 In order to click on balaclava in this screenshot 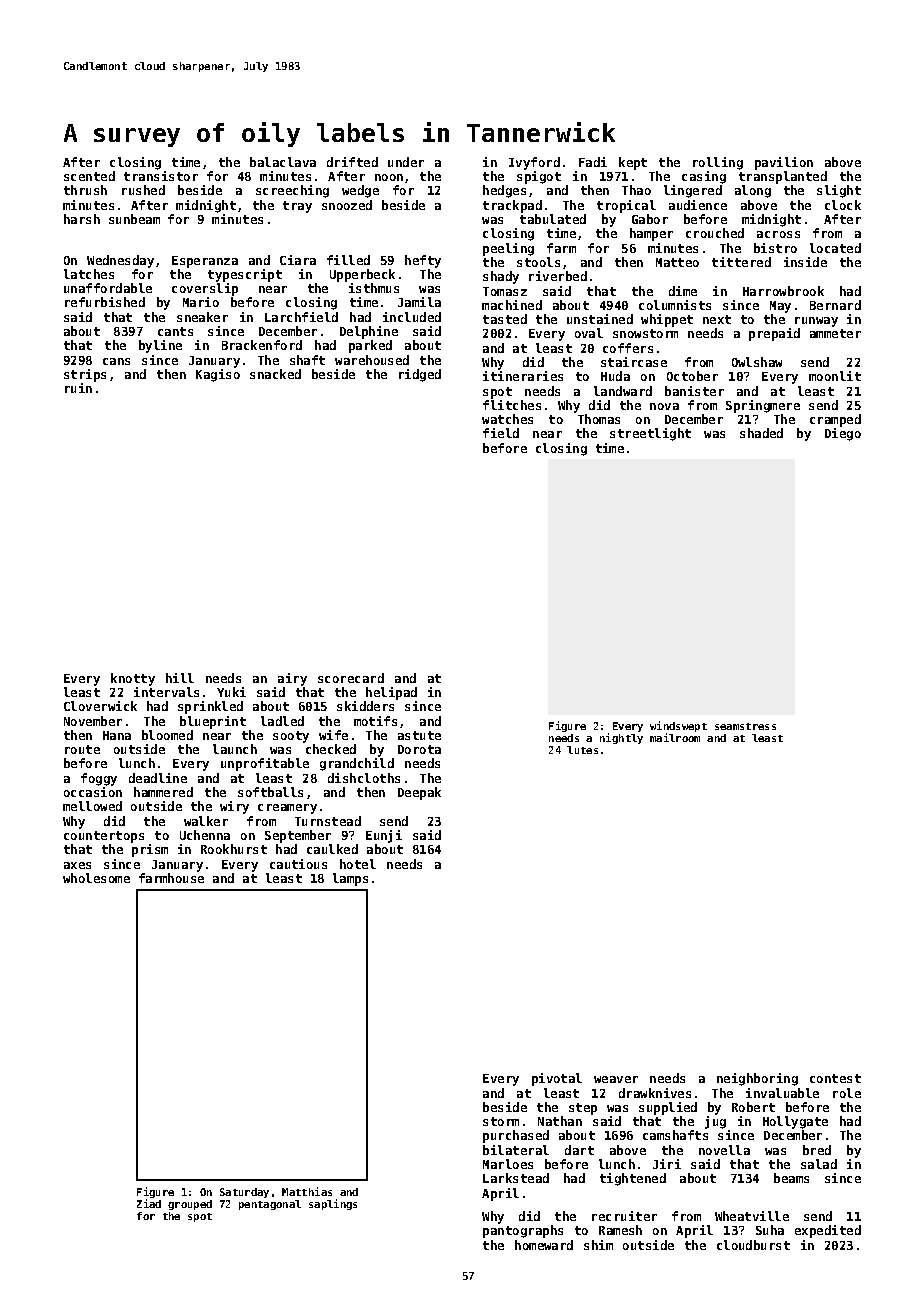, I will do `click(283, 162)`.
